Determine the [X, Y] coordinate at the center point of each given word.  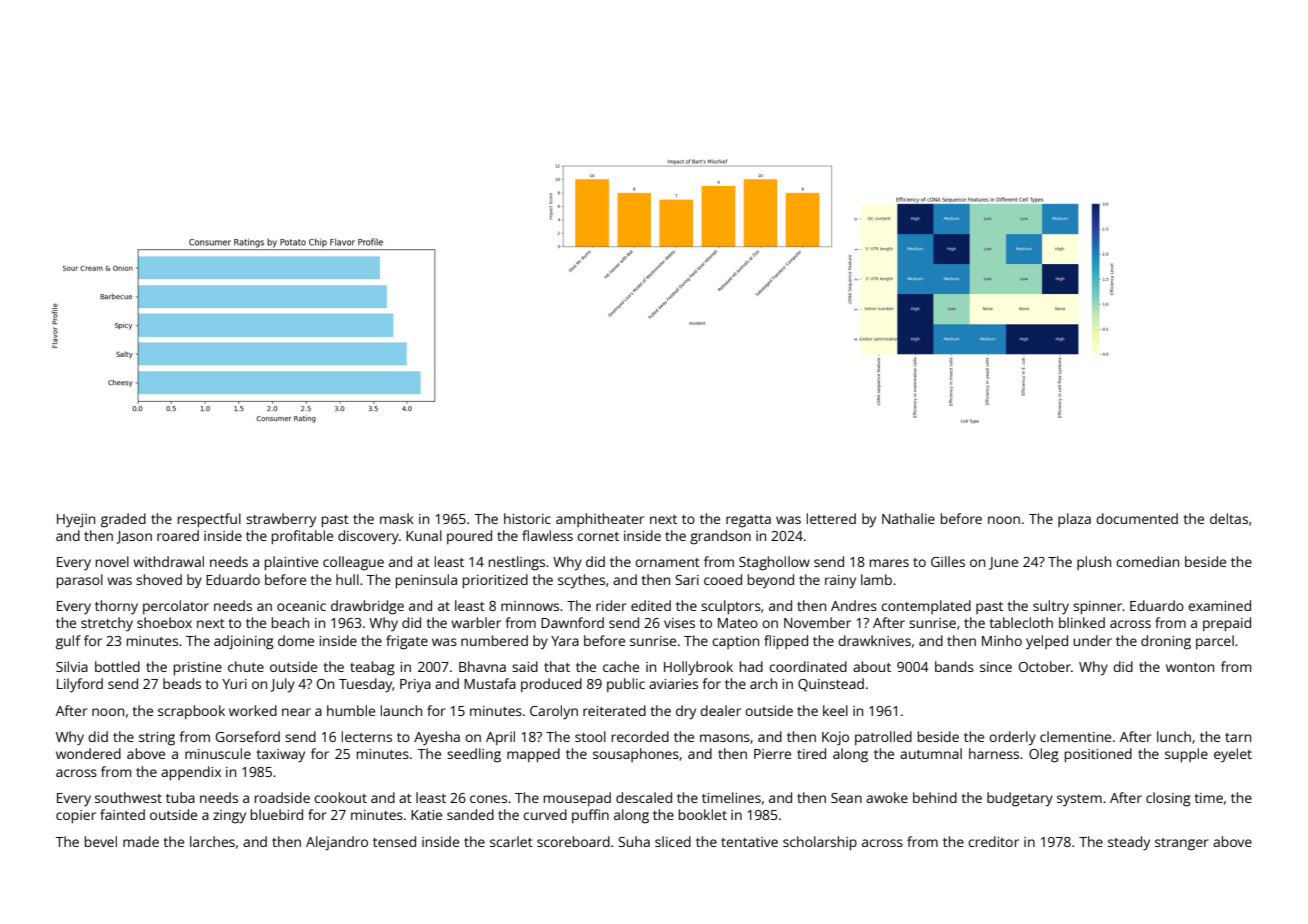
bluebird [277, 814]
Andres [854, 605]
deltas [1229, 518]
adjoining [244, 642]
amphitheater [600, 520]
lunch [1174, 736]
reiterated [614, 710]
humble [351, 710]
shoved [159, 579]
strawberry [281, 520]
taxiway [280, 756]
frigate [407, 642]
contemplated [926, 607]
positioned [1098, 755]
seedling [474, 755]
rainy [840, 582]
